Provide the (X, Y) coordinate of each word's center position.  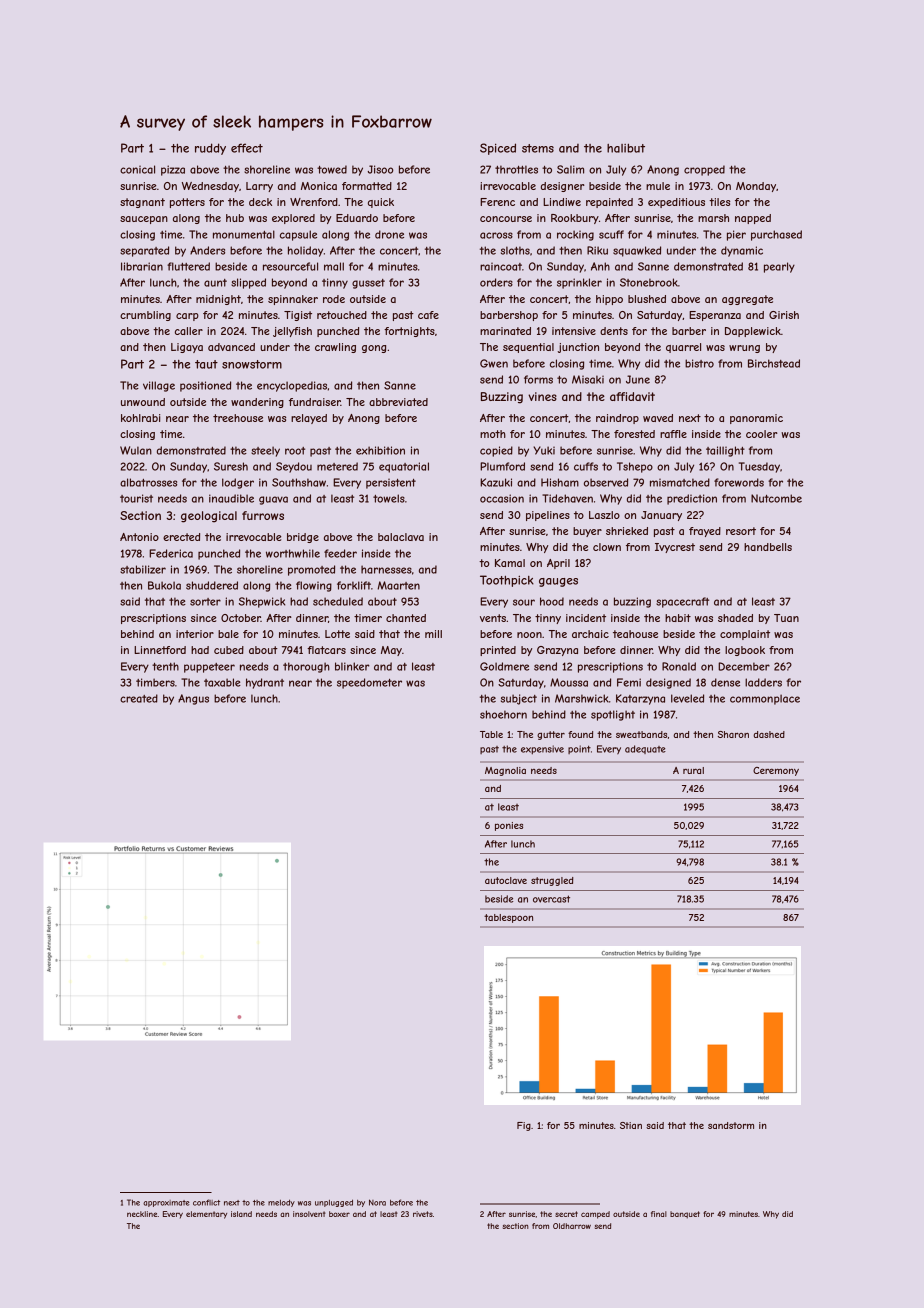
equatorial (404, 467)
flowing (314, 586)
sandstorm (731, 1125)
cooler (762, 434)
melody (281, 1203)
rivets (423, 1214)
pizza (173, 170)
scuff (611, 234)
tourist (136, 498)
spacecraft (682, 602)
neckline (142, 1214)
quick (381, 203)
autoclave (506, 880)
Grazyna (557, 651)
